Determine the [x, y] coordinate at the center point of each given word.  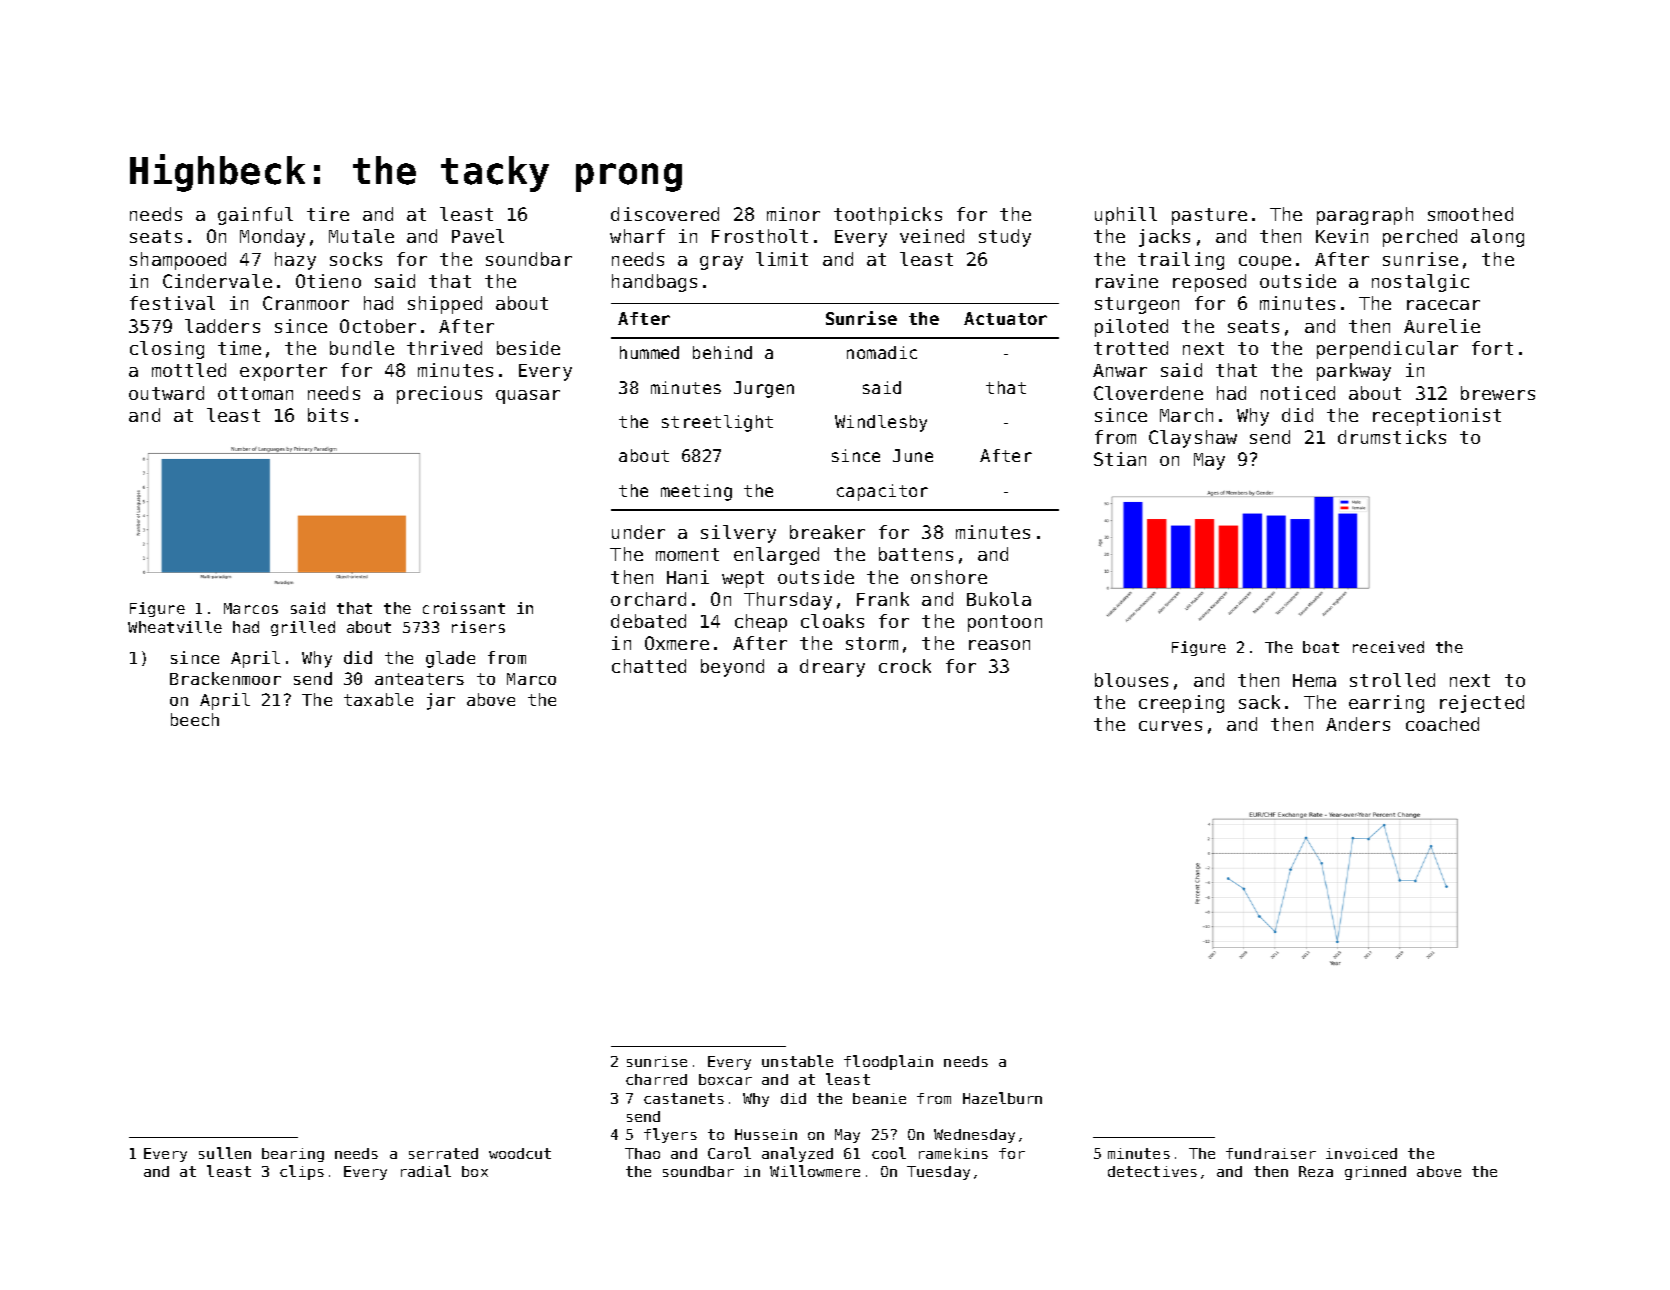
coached [1442, 724]
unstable [797, 1061]
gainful [255, 216]
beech [195, 719]
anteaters [419, 679]
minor [793, 214]
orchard [648, 599]
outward [166, 393]
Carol [729, 1153]
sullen [225, 1153]
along [1497, 238]
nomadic [882, 352]
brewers [1498, 393]
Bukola [999, 599]
